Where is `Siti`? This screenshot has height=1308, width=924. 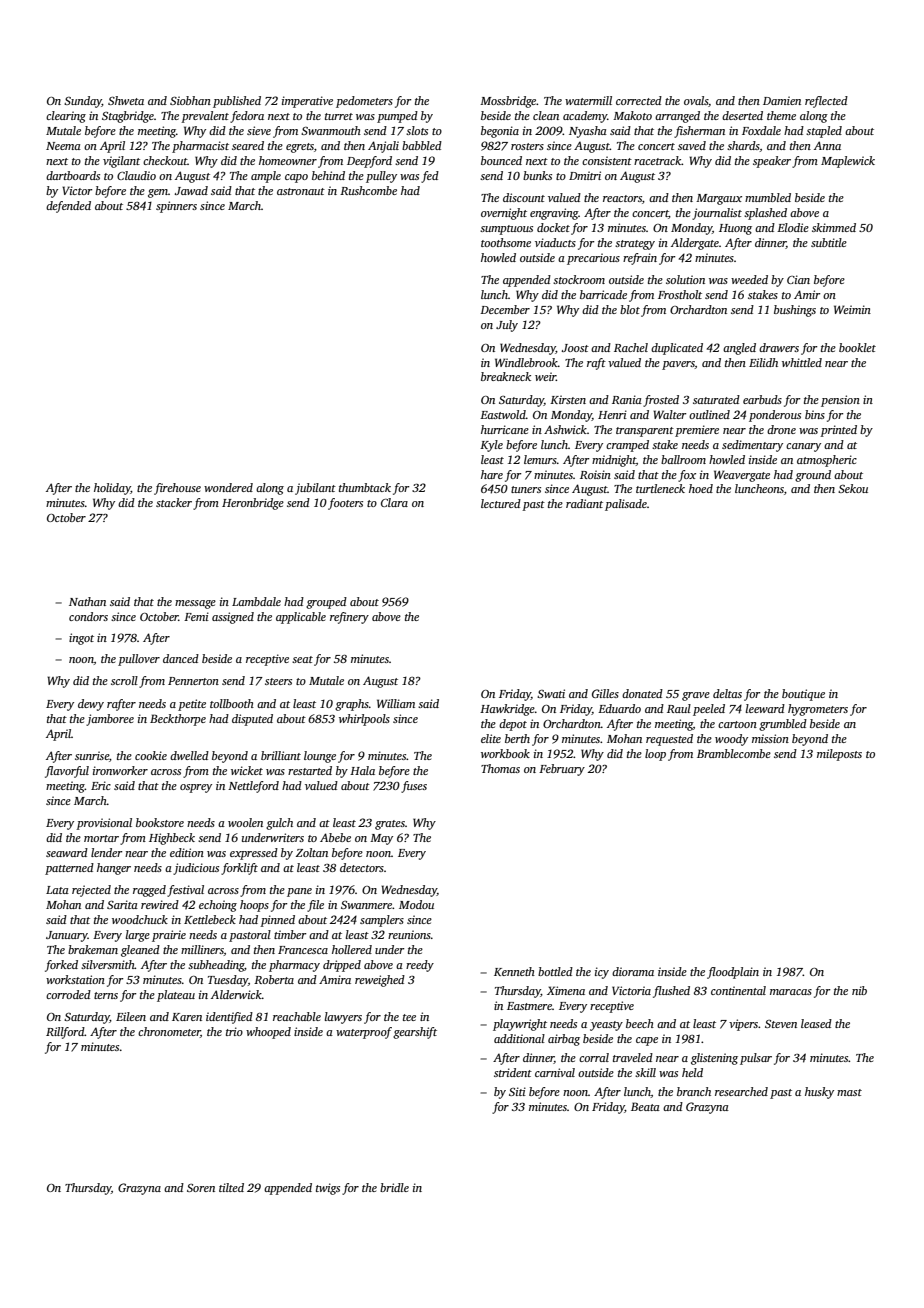 Siti is located at coordinates (517, 1091).
